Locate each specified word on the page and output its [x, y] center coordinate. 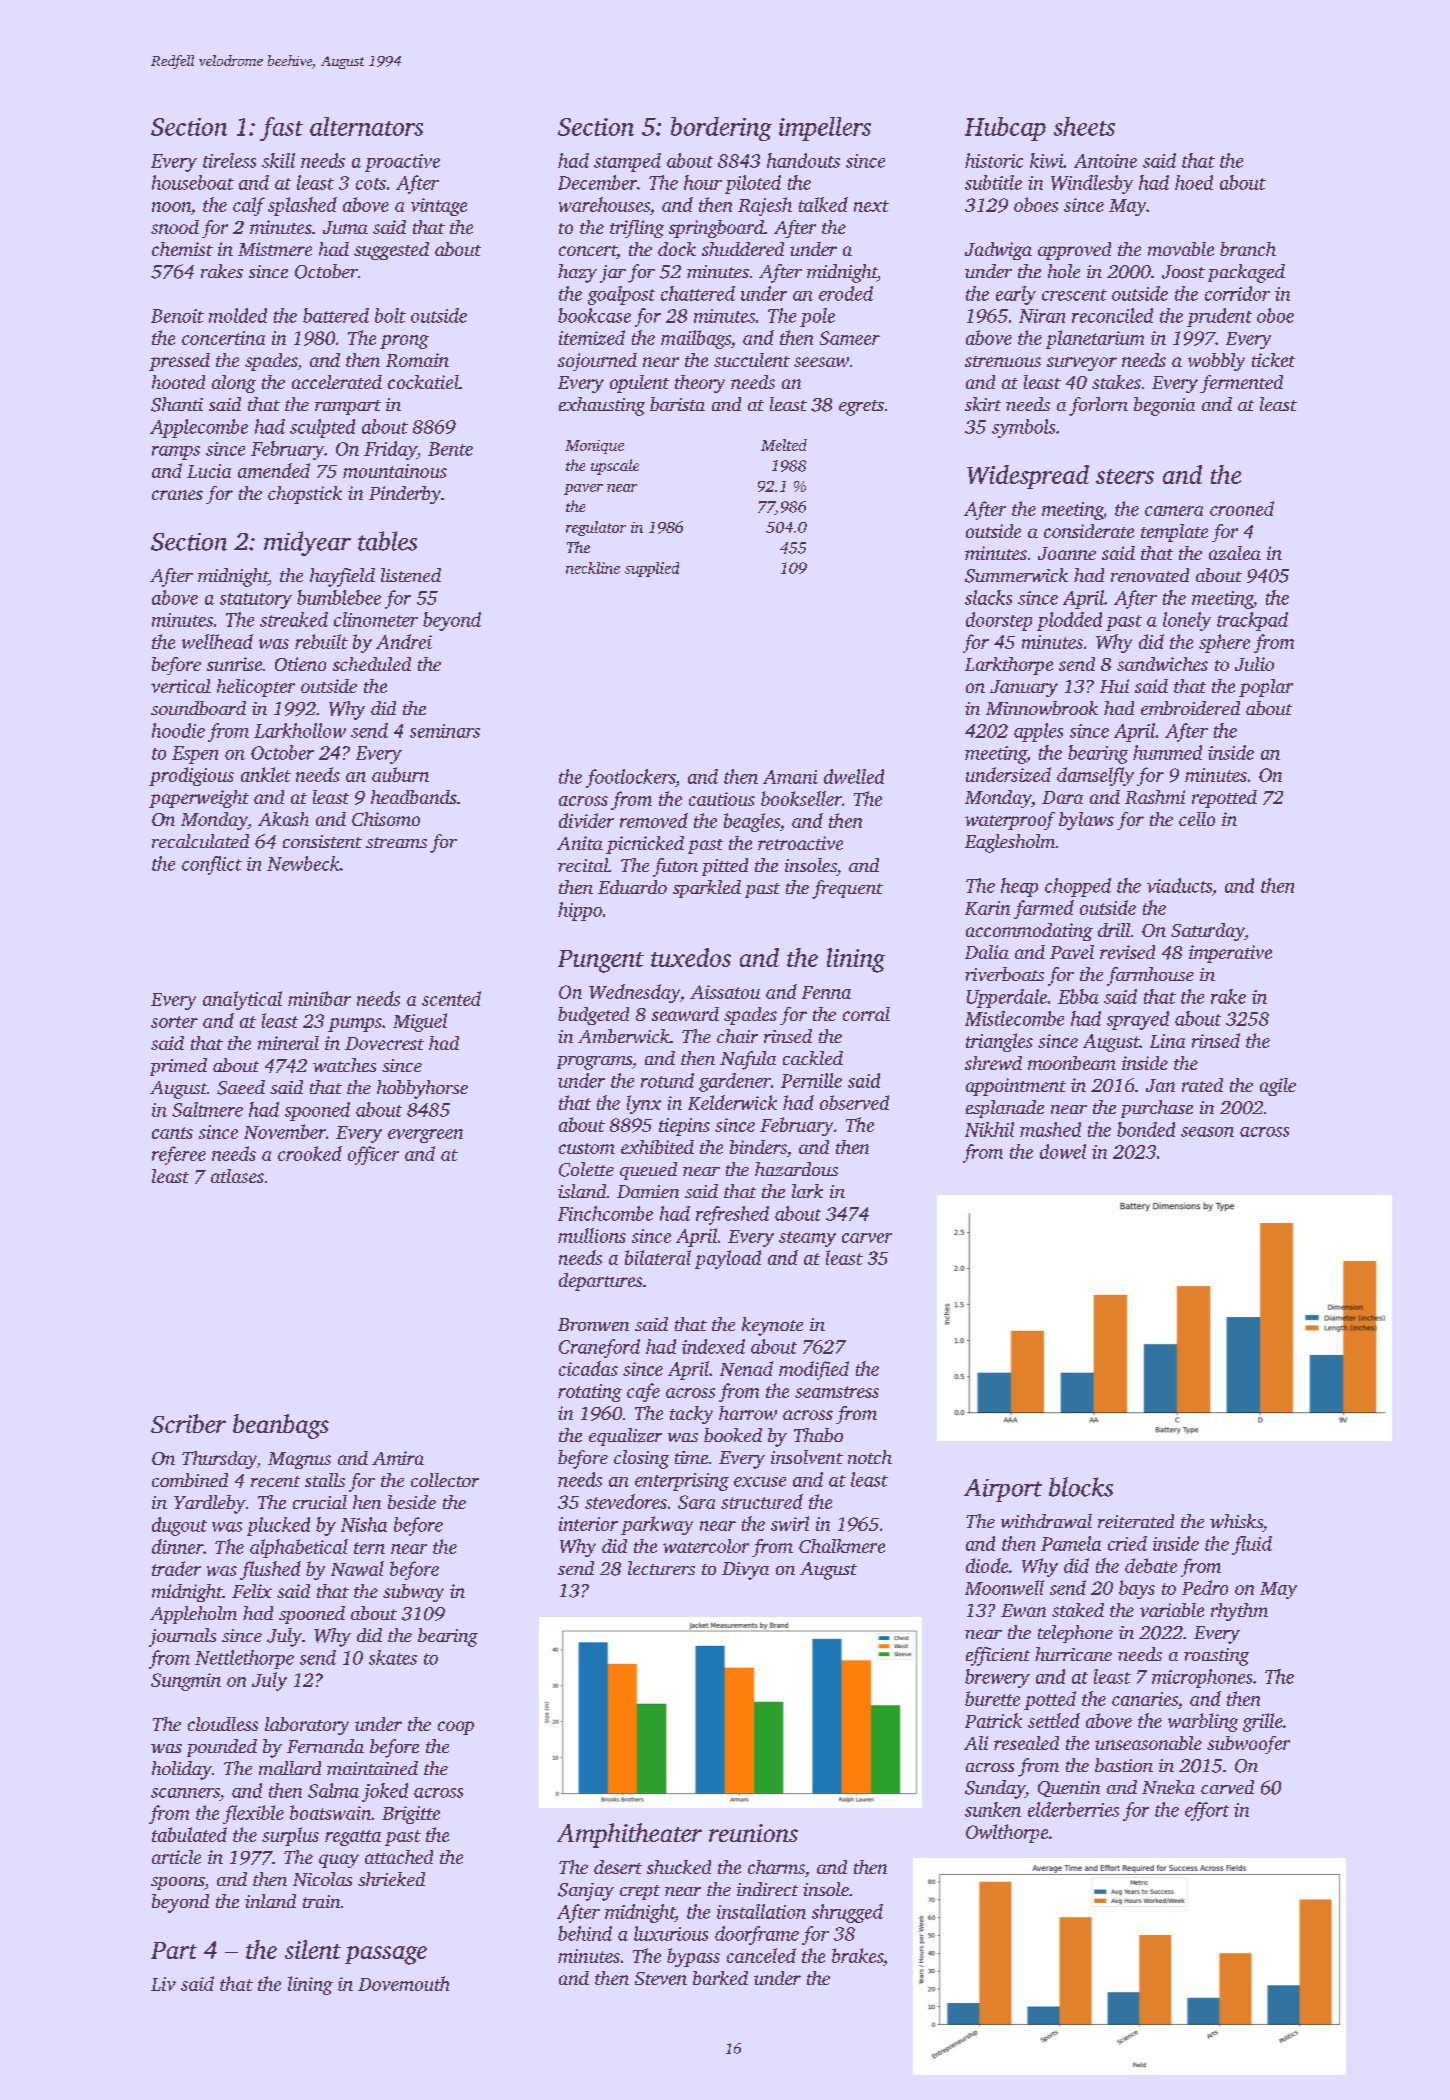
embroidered [1190, 708]
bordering [721, 129]
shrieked [391, 1879]
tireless [229, 160]
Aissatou [725, 992]
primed [178, 1067]
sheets [1084, 126]
